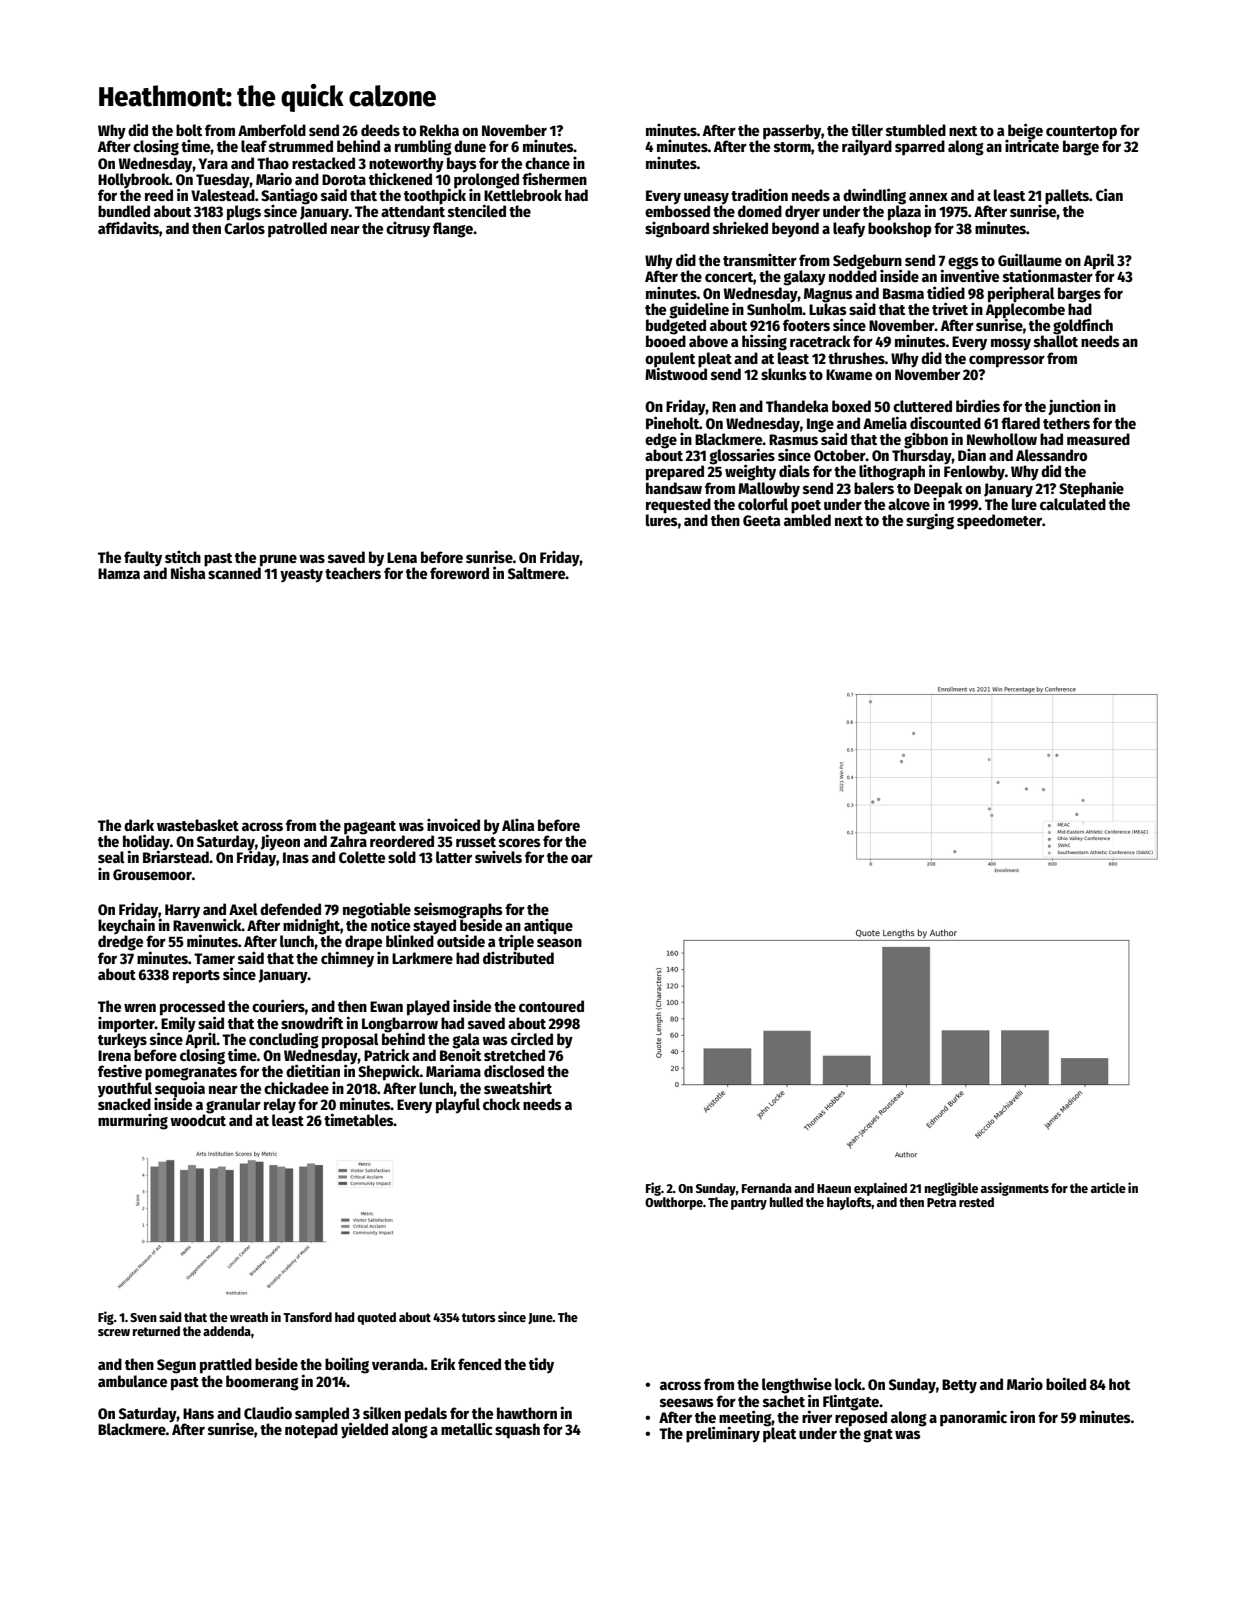 Image resolution: width=1239 pixels, height=1603 pixels. I want to click on colorful, so click(763, 504).
